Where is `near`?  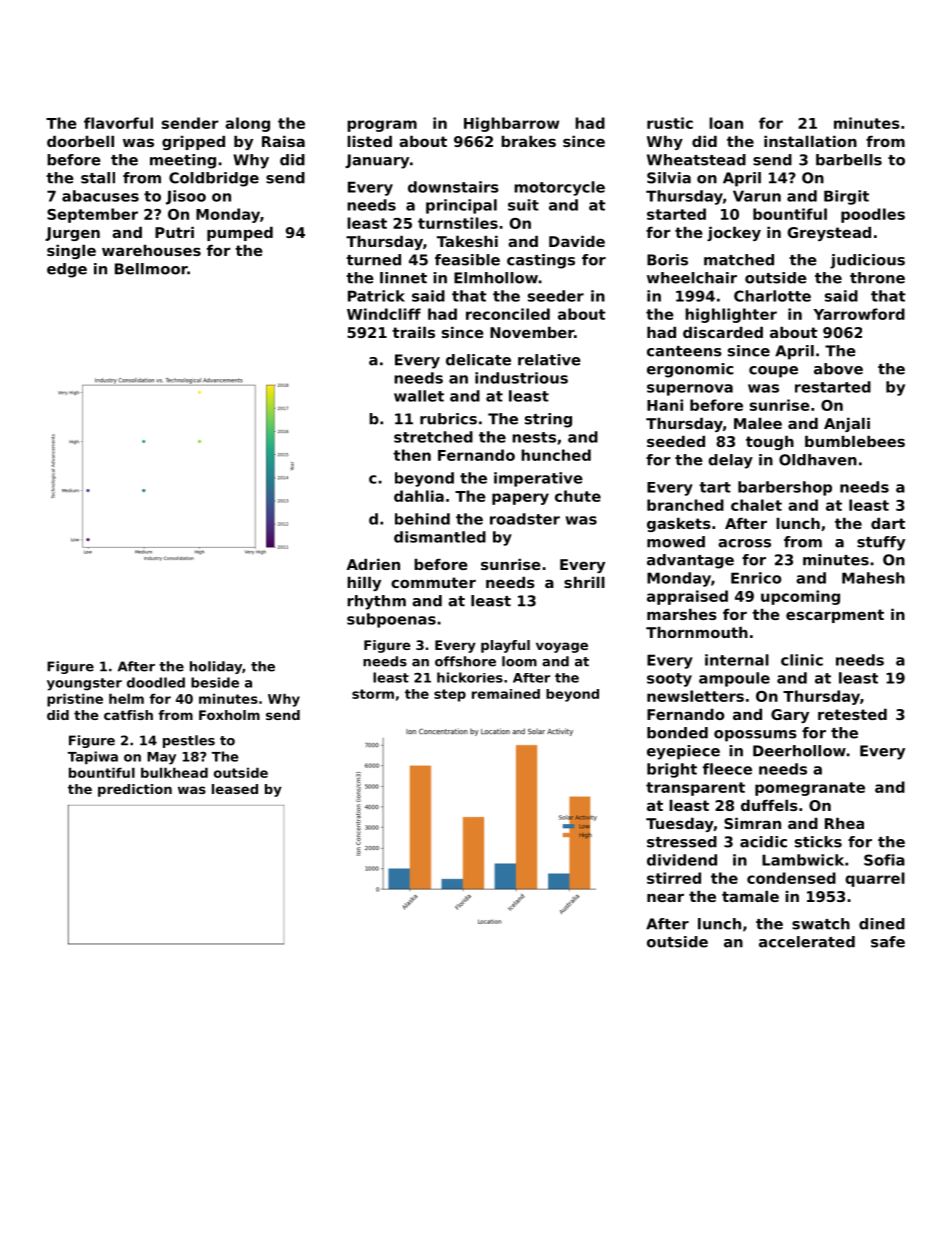 near is located at coordinates (665, 897).
